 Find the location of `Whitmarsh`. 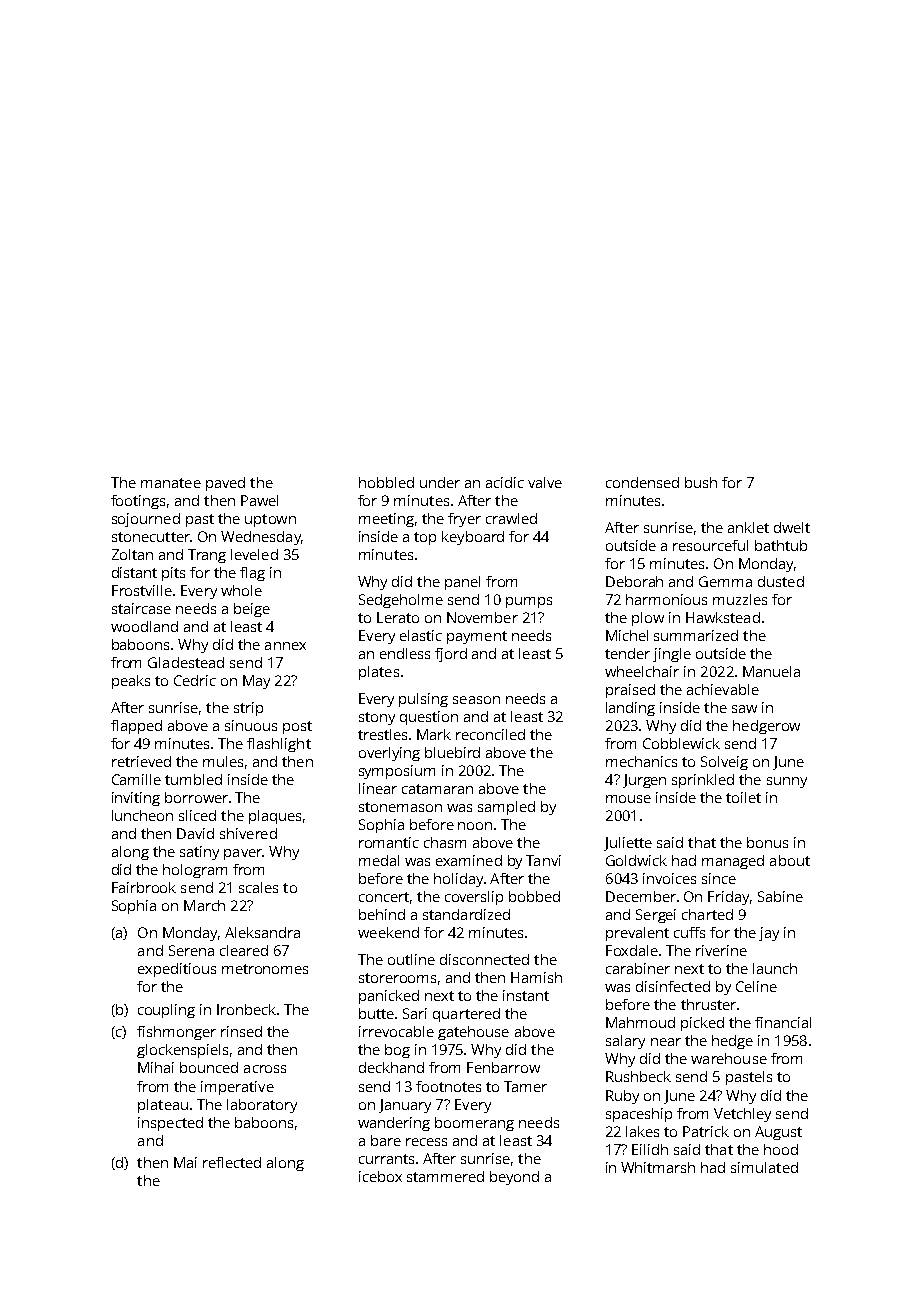

Whitmarsh is located at coordinates (658, 1167).
